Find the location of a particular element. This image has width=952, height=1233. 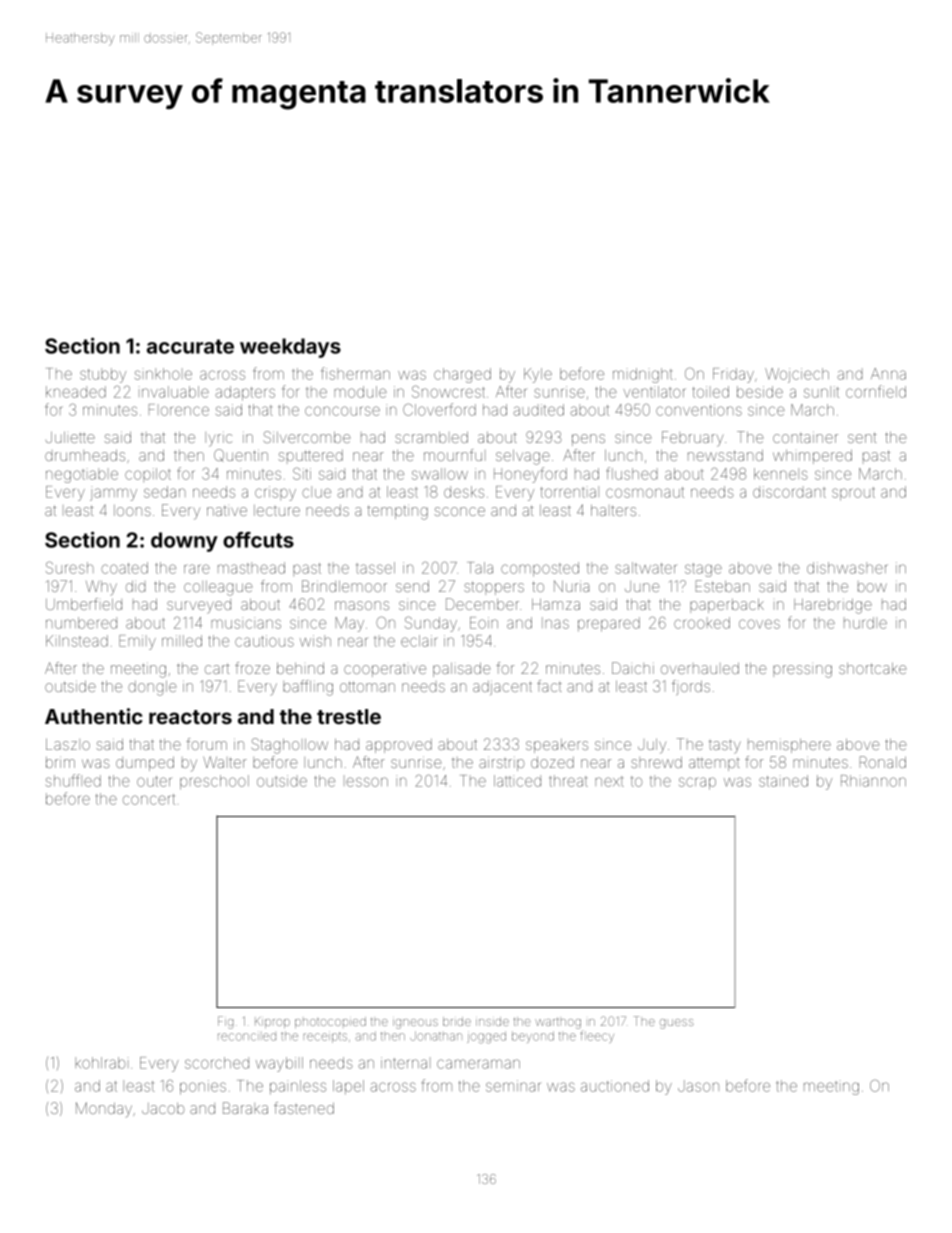

did is located at coordinates (135, 586).
